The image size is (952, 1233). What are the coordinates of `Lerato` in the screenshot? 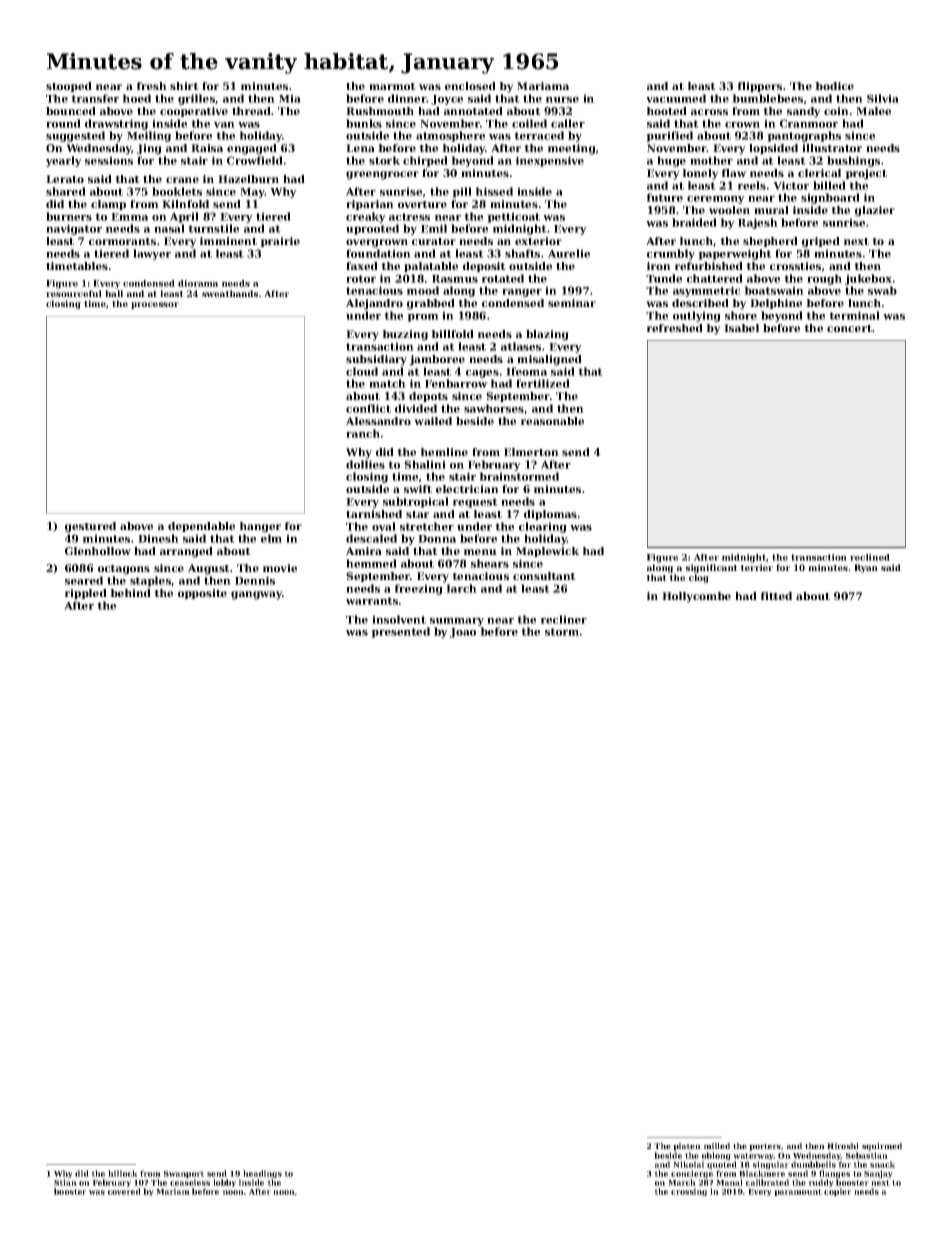 It's located at (65, 179).
